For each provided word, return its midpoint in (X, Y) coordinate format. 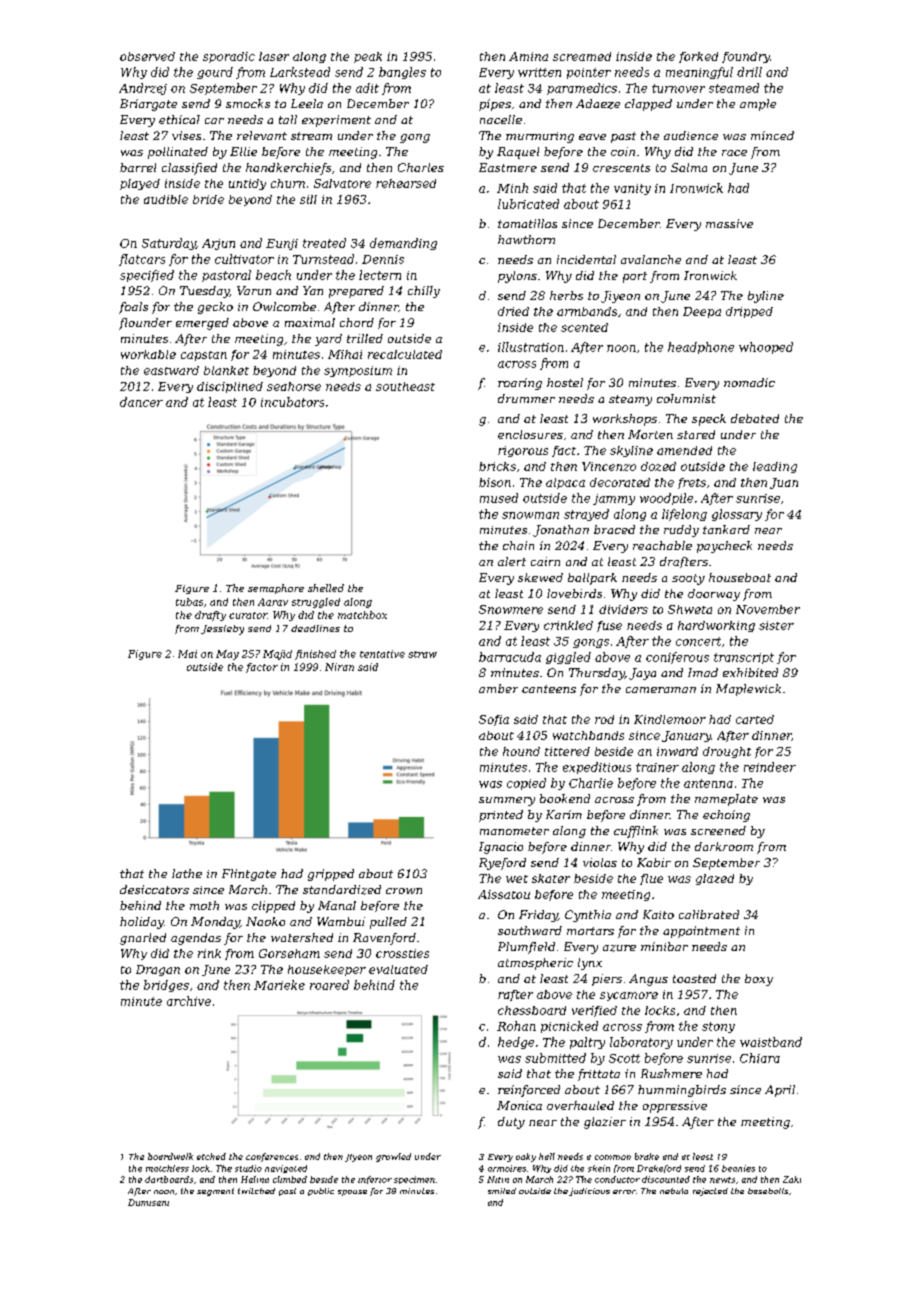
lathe (187, 873)
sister (776, 625)
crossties (402, 953)
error (624, 1192)
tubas (189, 602)
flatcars (142, 260)
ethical (179, 119)
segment (215, 1192)
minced (772, 135)
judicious (589, 1192)
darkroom (724, 846)
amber (498, 688)
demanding (403, 244)
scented (584, 327)
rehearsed (406, 183)
